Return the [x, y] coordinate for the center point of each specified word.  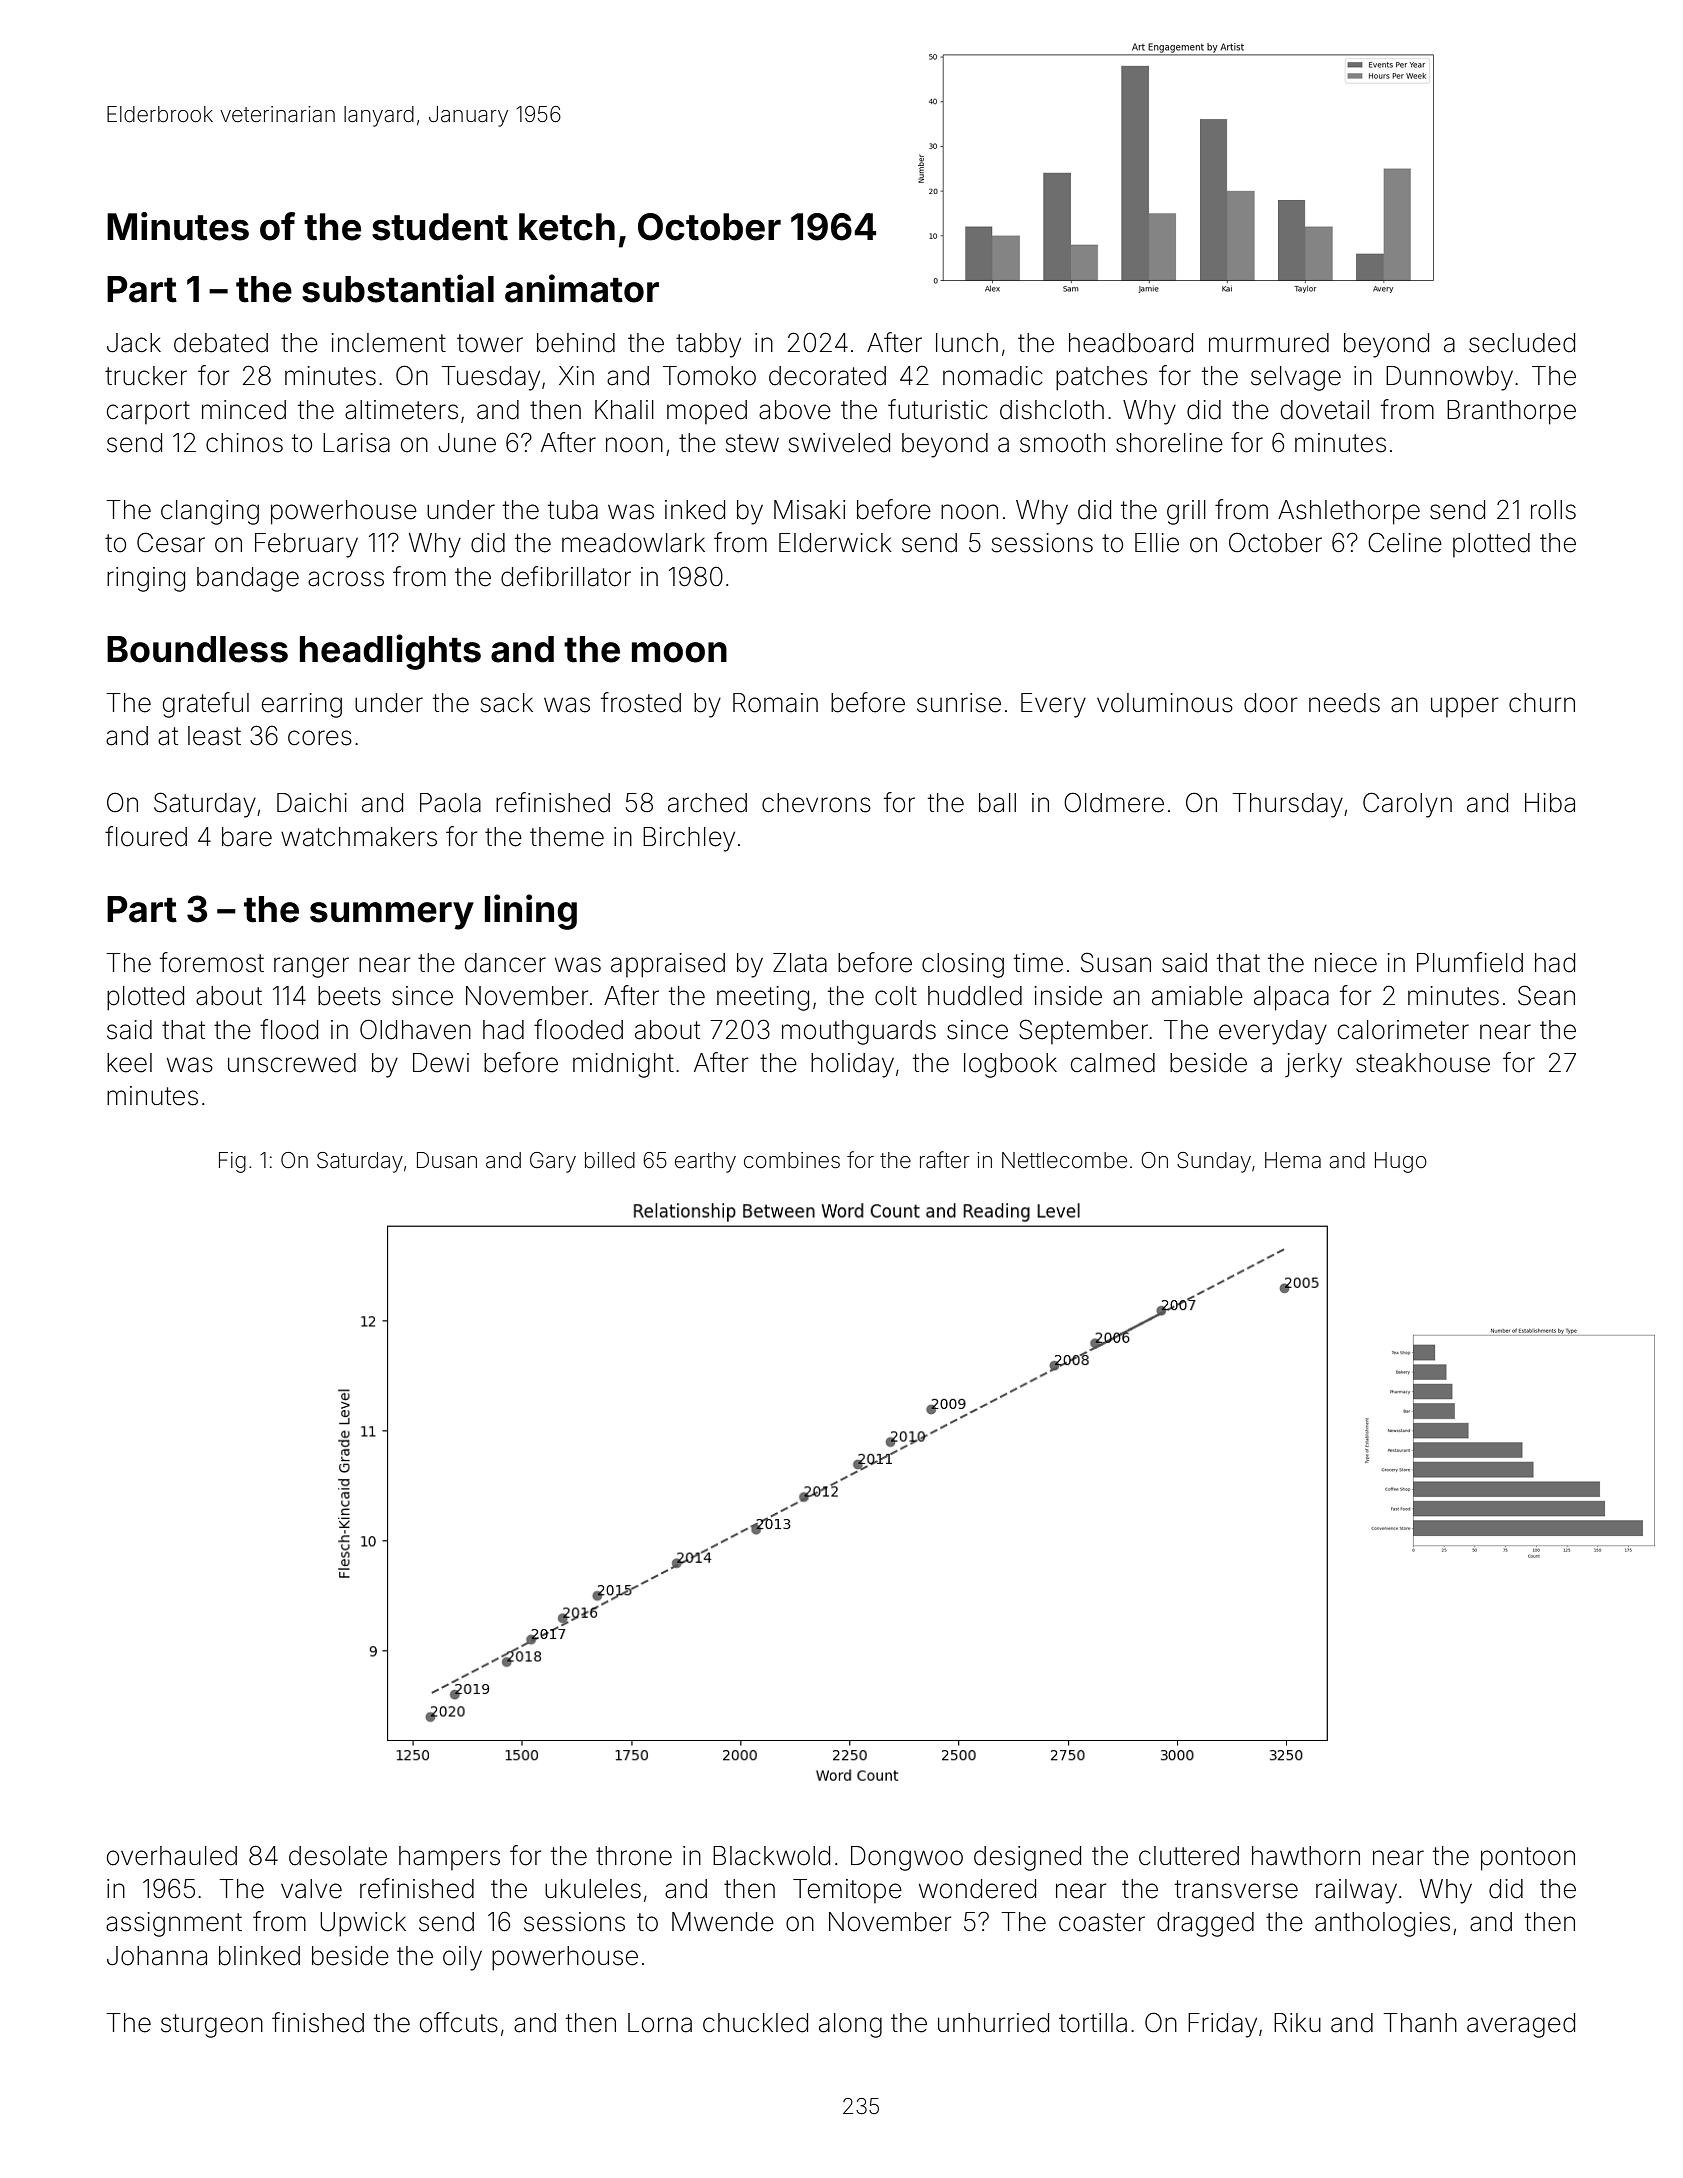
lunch [967, 342]
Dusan [447, 1160]
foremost [212, 962]
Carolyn [1407, 805]
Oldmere [1114, 802]
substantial [398, 288]
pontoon [1528, 1859]
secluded [1522, 343]
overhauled [172, 1856]
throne [634, 1856]
